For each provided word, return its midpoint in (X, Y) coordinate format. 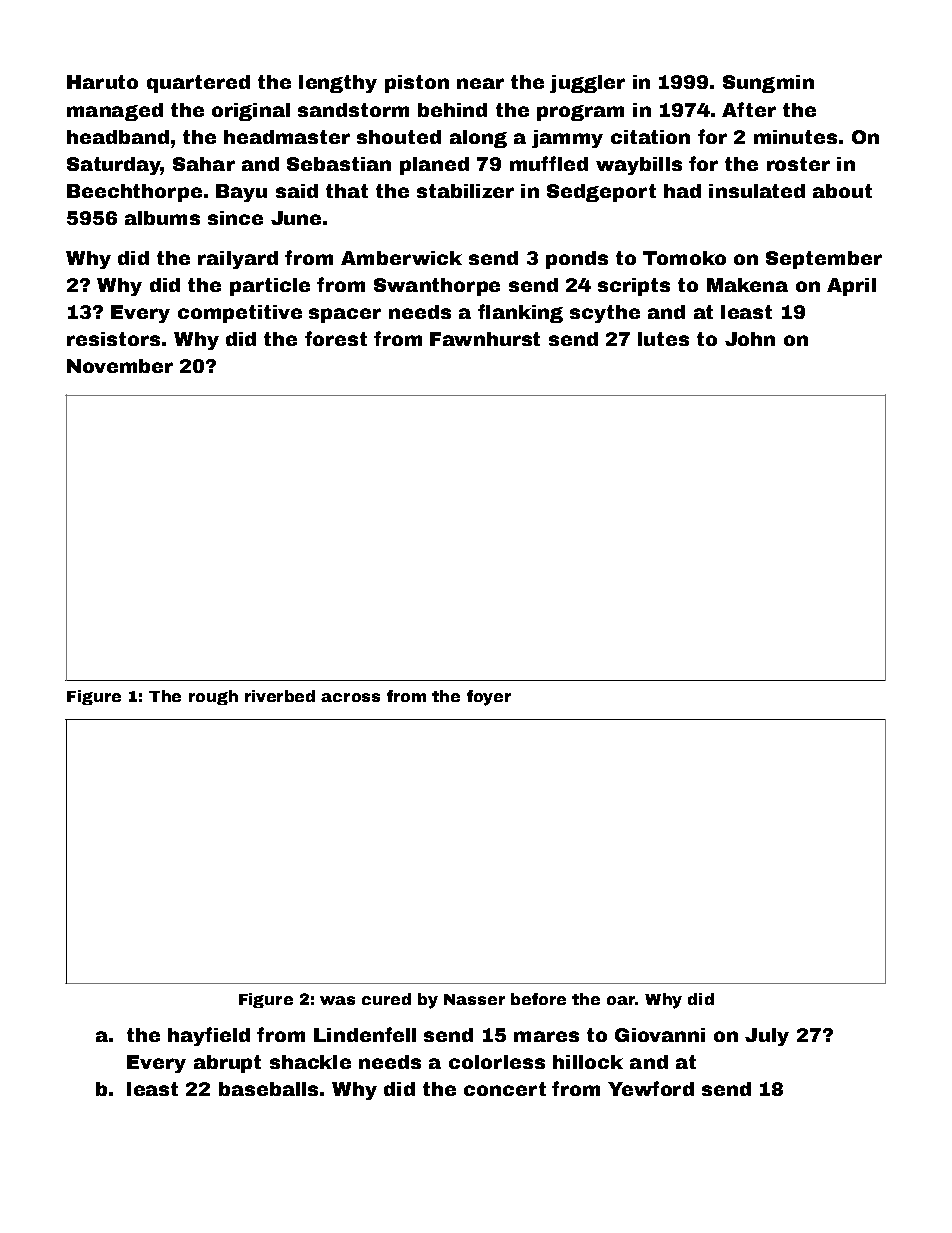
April (851, 287)
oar (621, 1000)
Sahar (204, 164)
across (350, 697)
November (120, 366)
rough (213, 697)
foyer (489, 698)
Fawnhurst (485, 339)
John (750, 339)
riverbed (280, 696)
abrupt (227, 1064)
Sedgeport (601, 193)
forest (336, 338)
